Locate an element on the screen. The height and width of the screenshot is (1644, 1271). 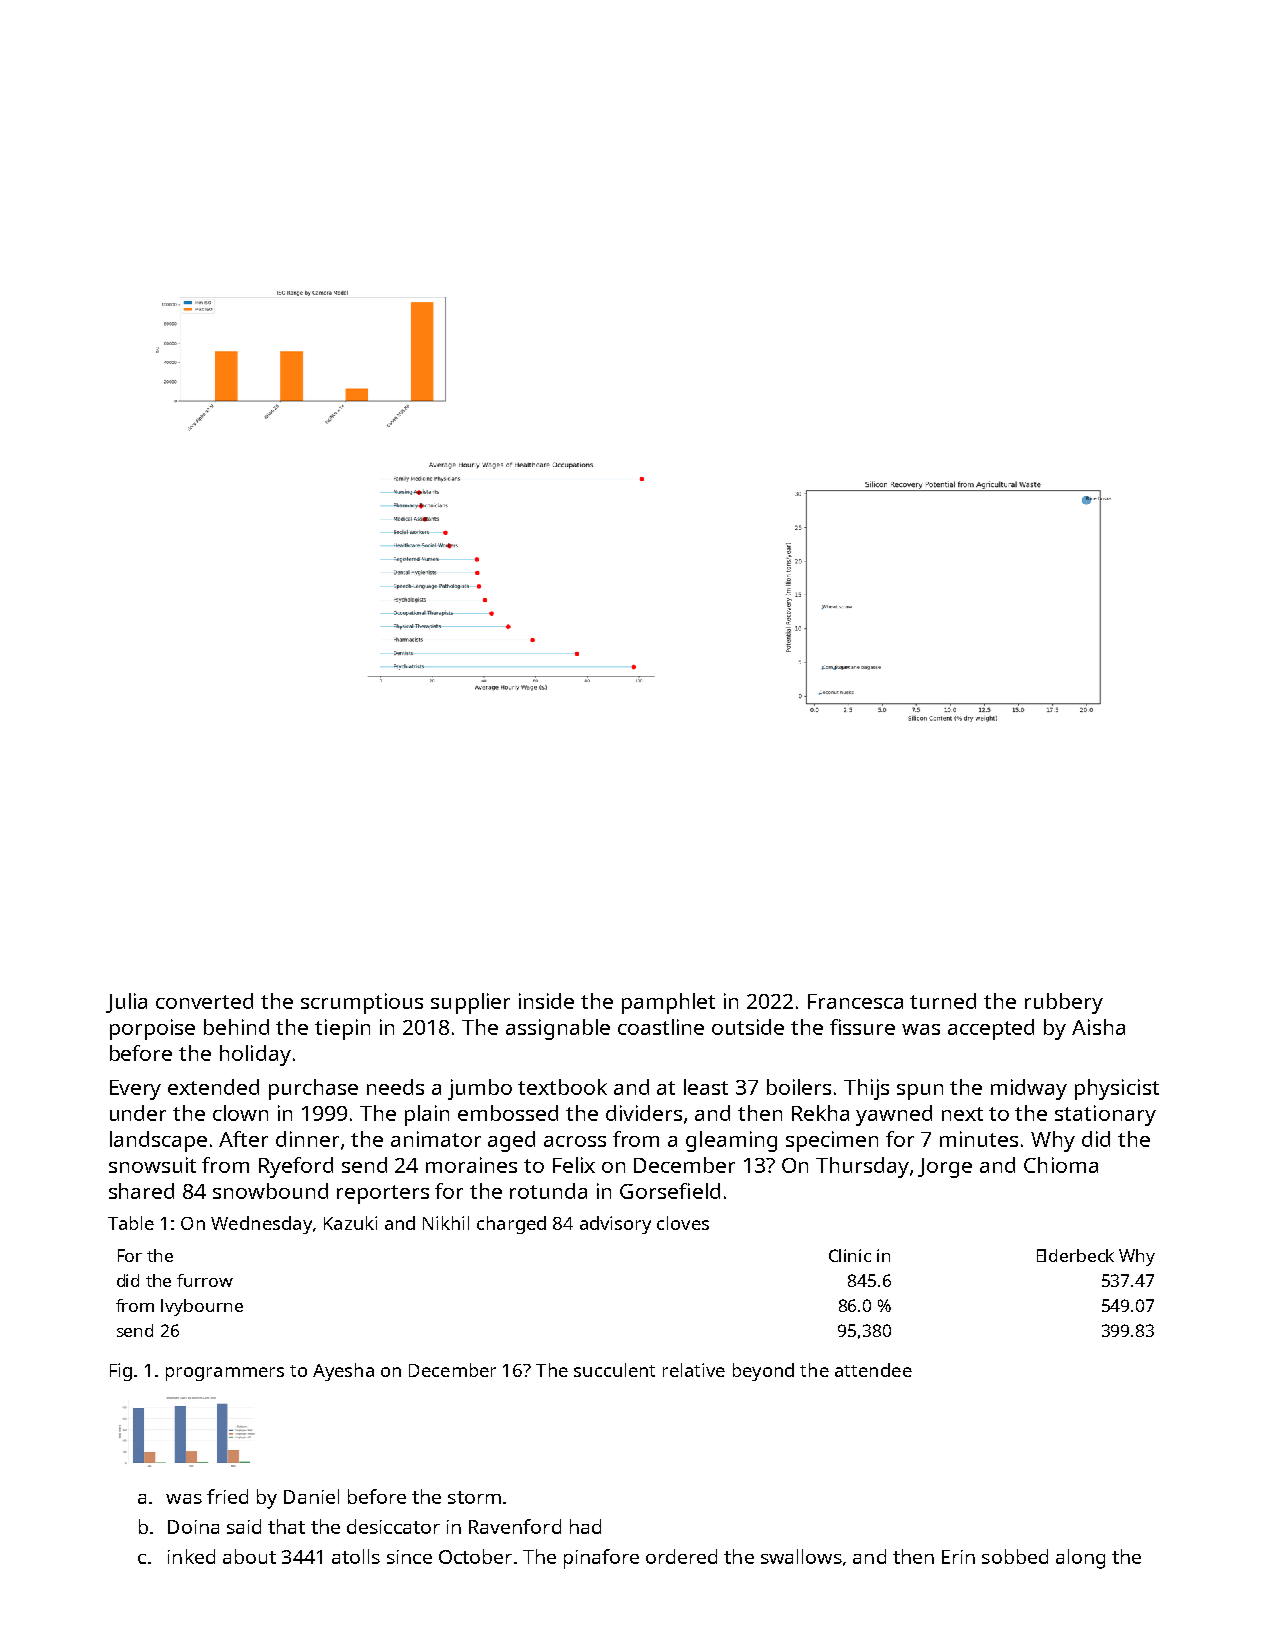
atolls is located at coordinates (356, 1556).
